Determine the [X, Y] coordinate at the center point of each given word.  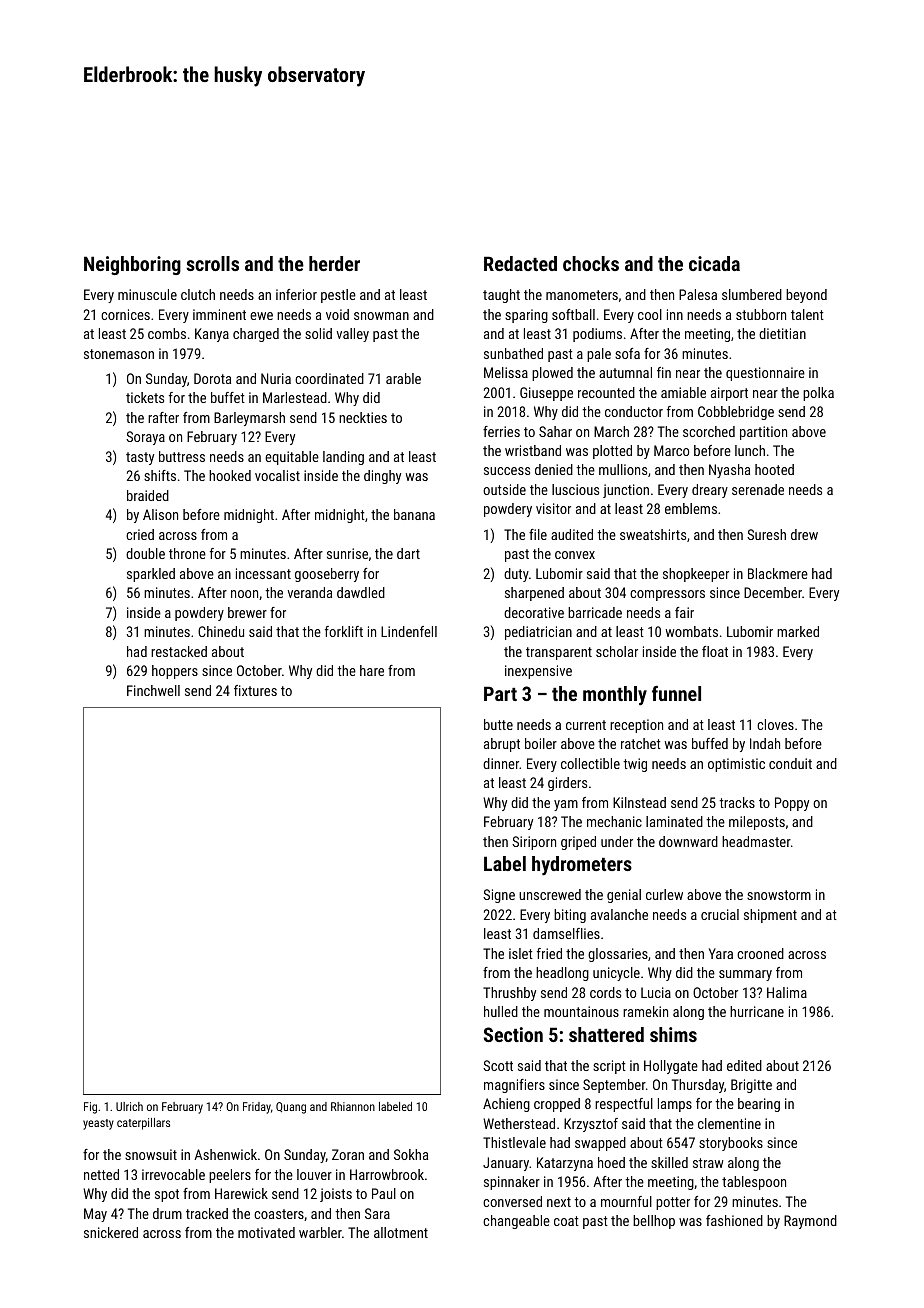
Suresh [766, 534]
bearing [759, 1105]
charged [256, 335]
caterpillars [143, 1124]
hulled [501, 1011]
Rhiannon [353, 1106]
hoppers [175, 672]
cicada [714, 263]
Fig [90, 1108]
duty [516, 575]
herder [334, 263]
